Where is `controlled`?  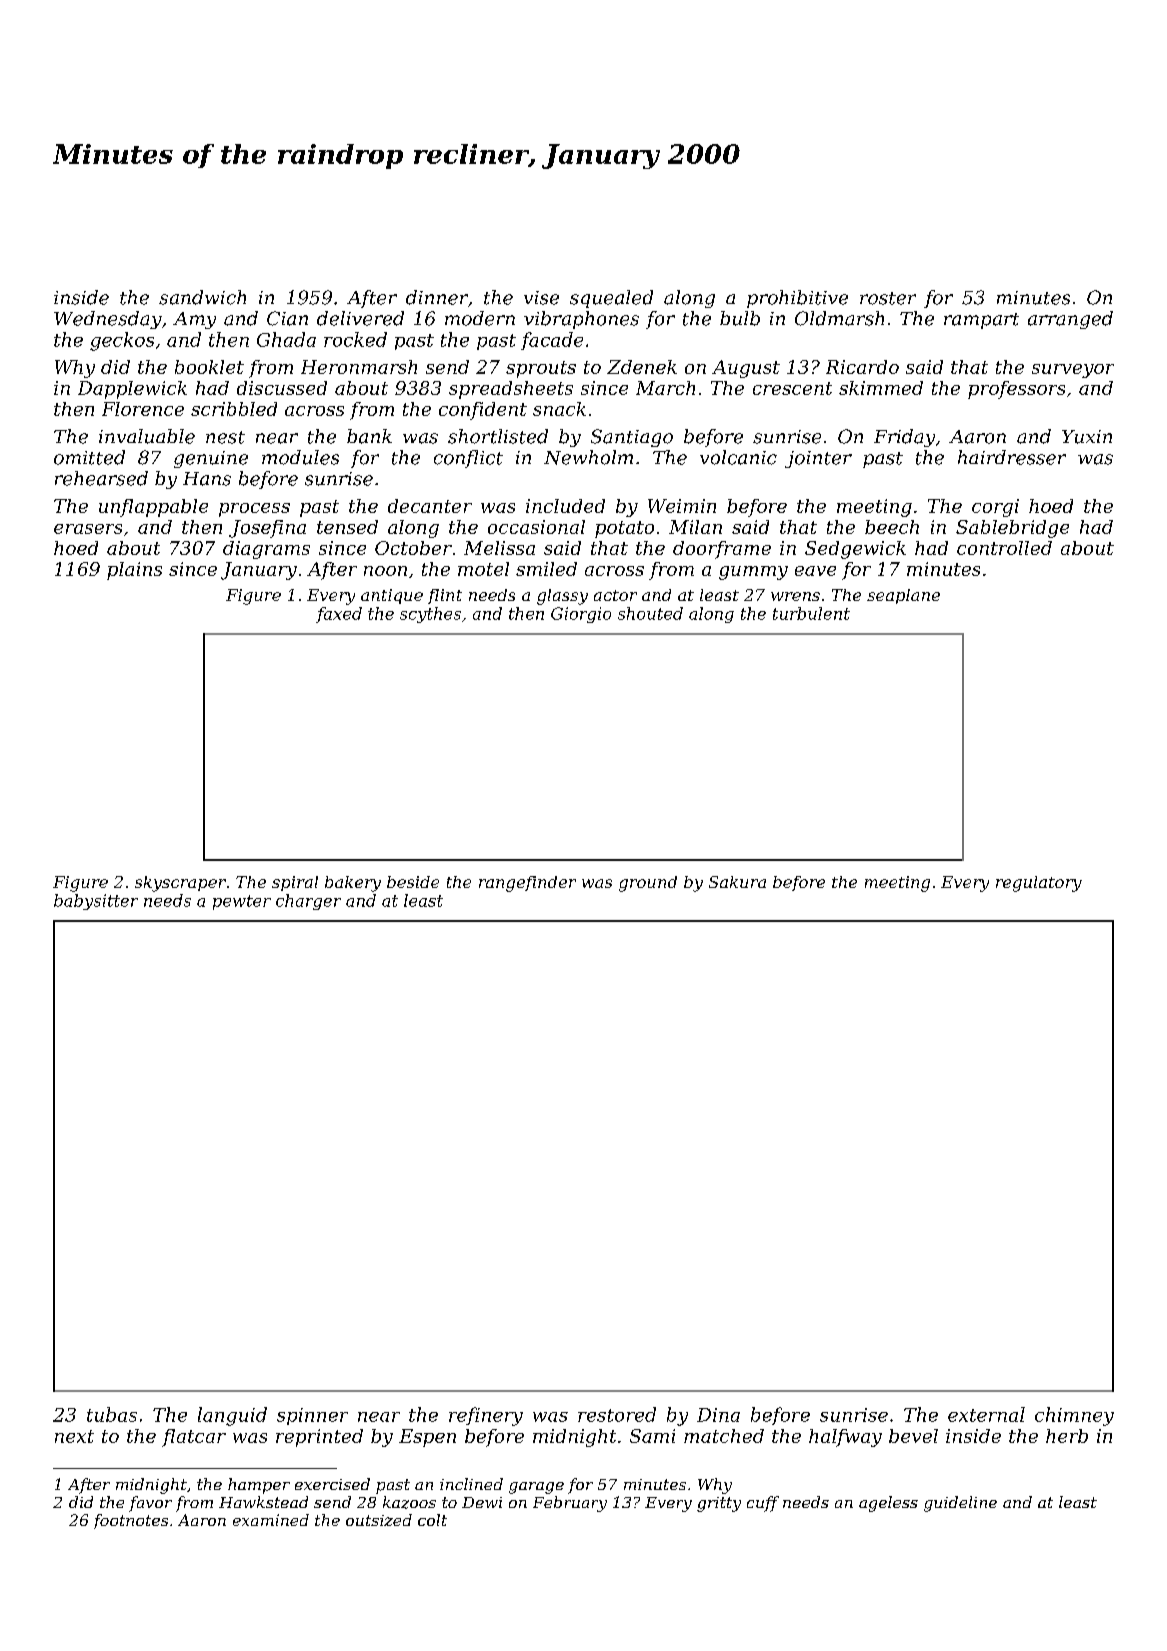
controlled is located at coordinates (1004, 548).
